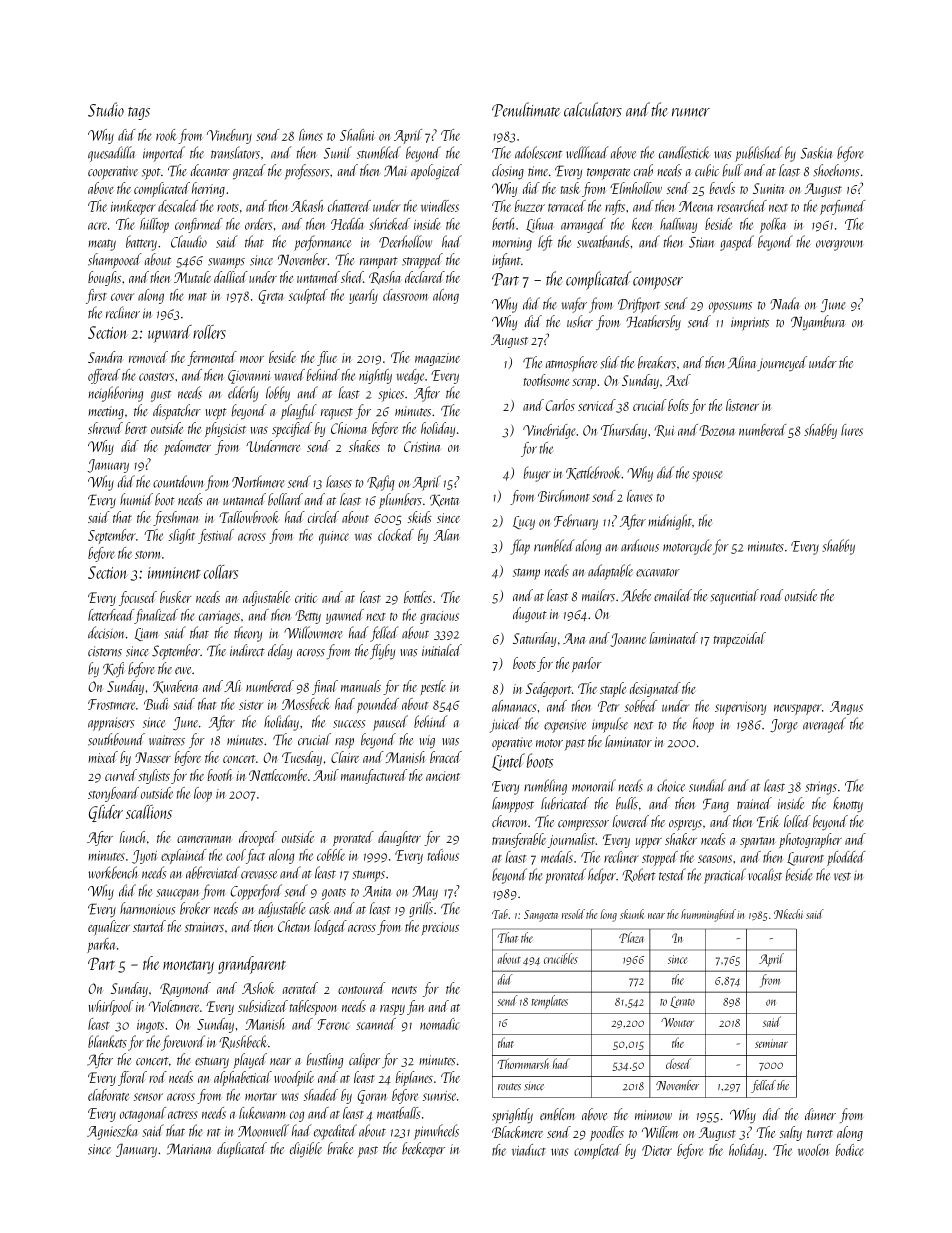 The width and height of the screenshot is (952, 1233). I want to click on road, so click(771, 595).
